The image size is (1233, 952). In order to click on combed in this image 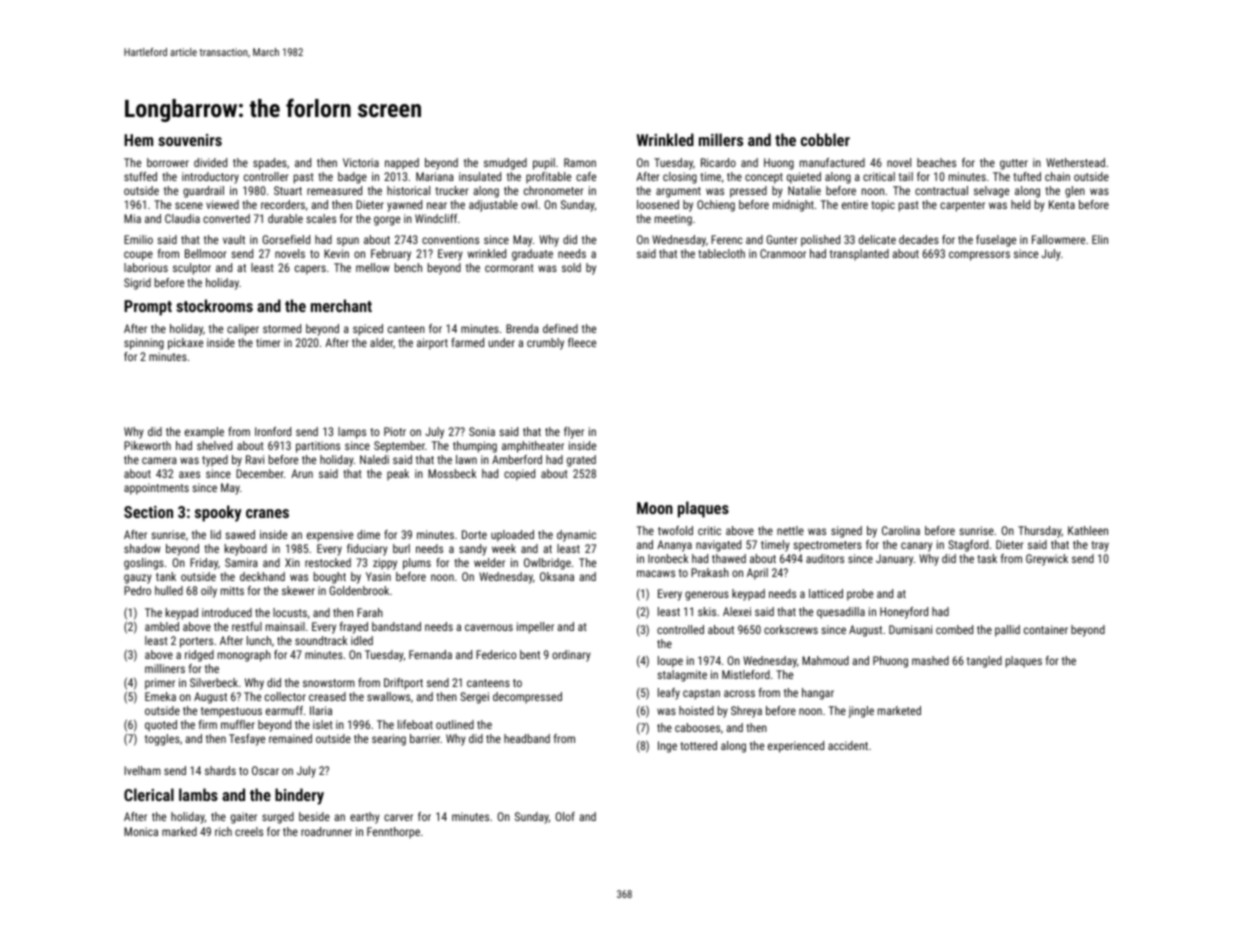, I will do `click(954, 629)`.
